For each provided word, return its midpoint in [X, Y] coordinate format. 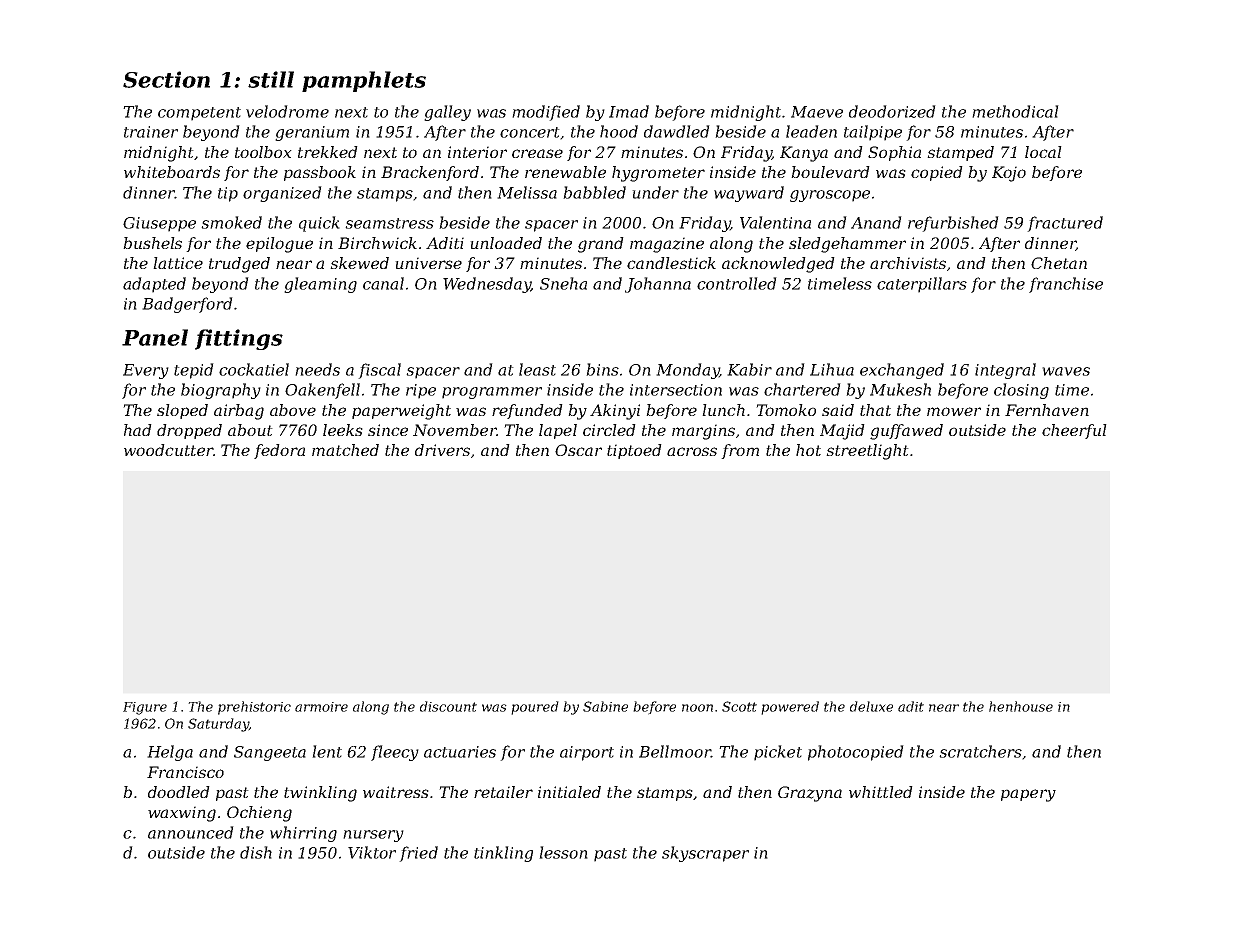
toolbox [263, 152]
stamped [960, 153]
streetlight [867, 452]
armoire [321, 707]
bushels [152, 243]
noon [697, 708]
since [388, 430]
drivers [442, 450]
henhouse [1021, 706]
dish [256, 852]
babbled [594, 192]
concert [530, 132]
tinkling [503, 854]
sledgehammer [847, 245]
